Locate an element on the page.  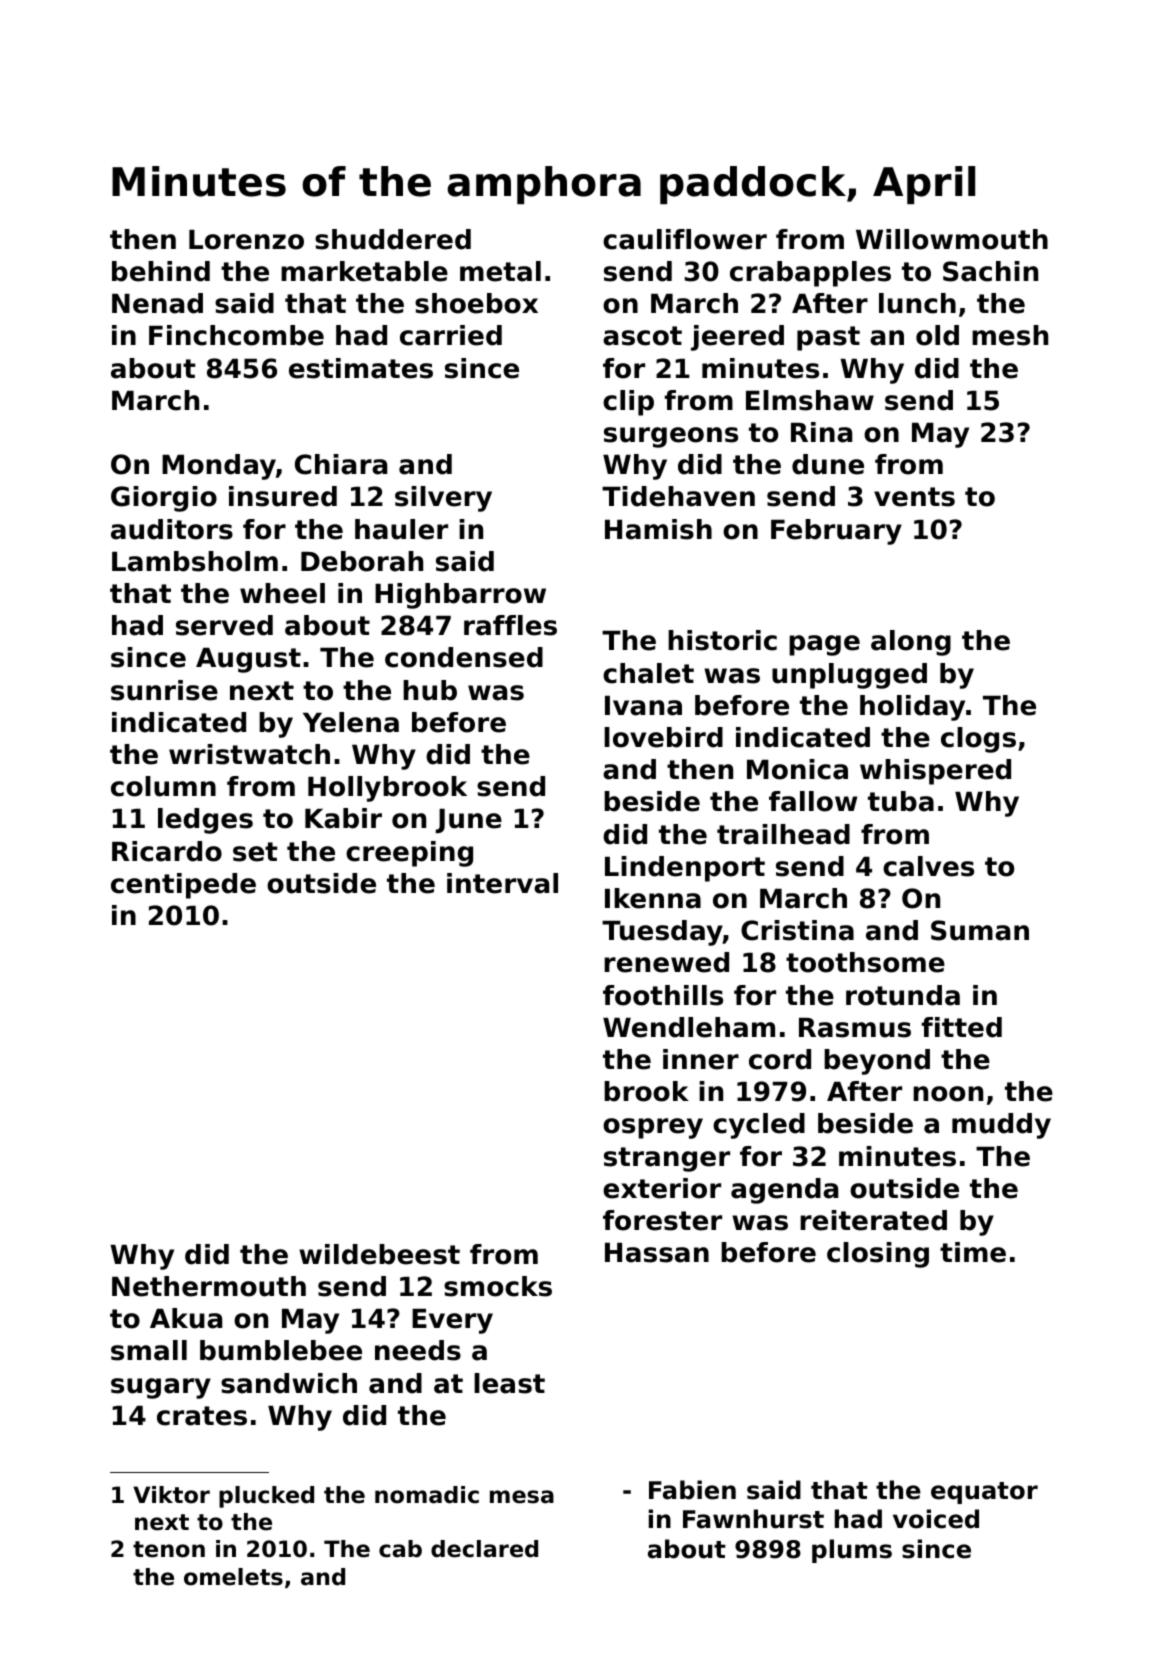
wildebeest is located at coordinates (379, 1254).
